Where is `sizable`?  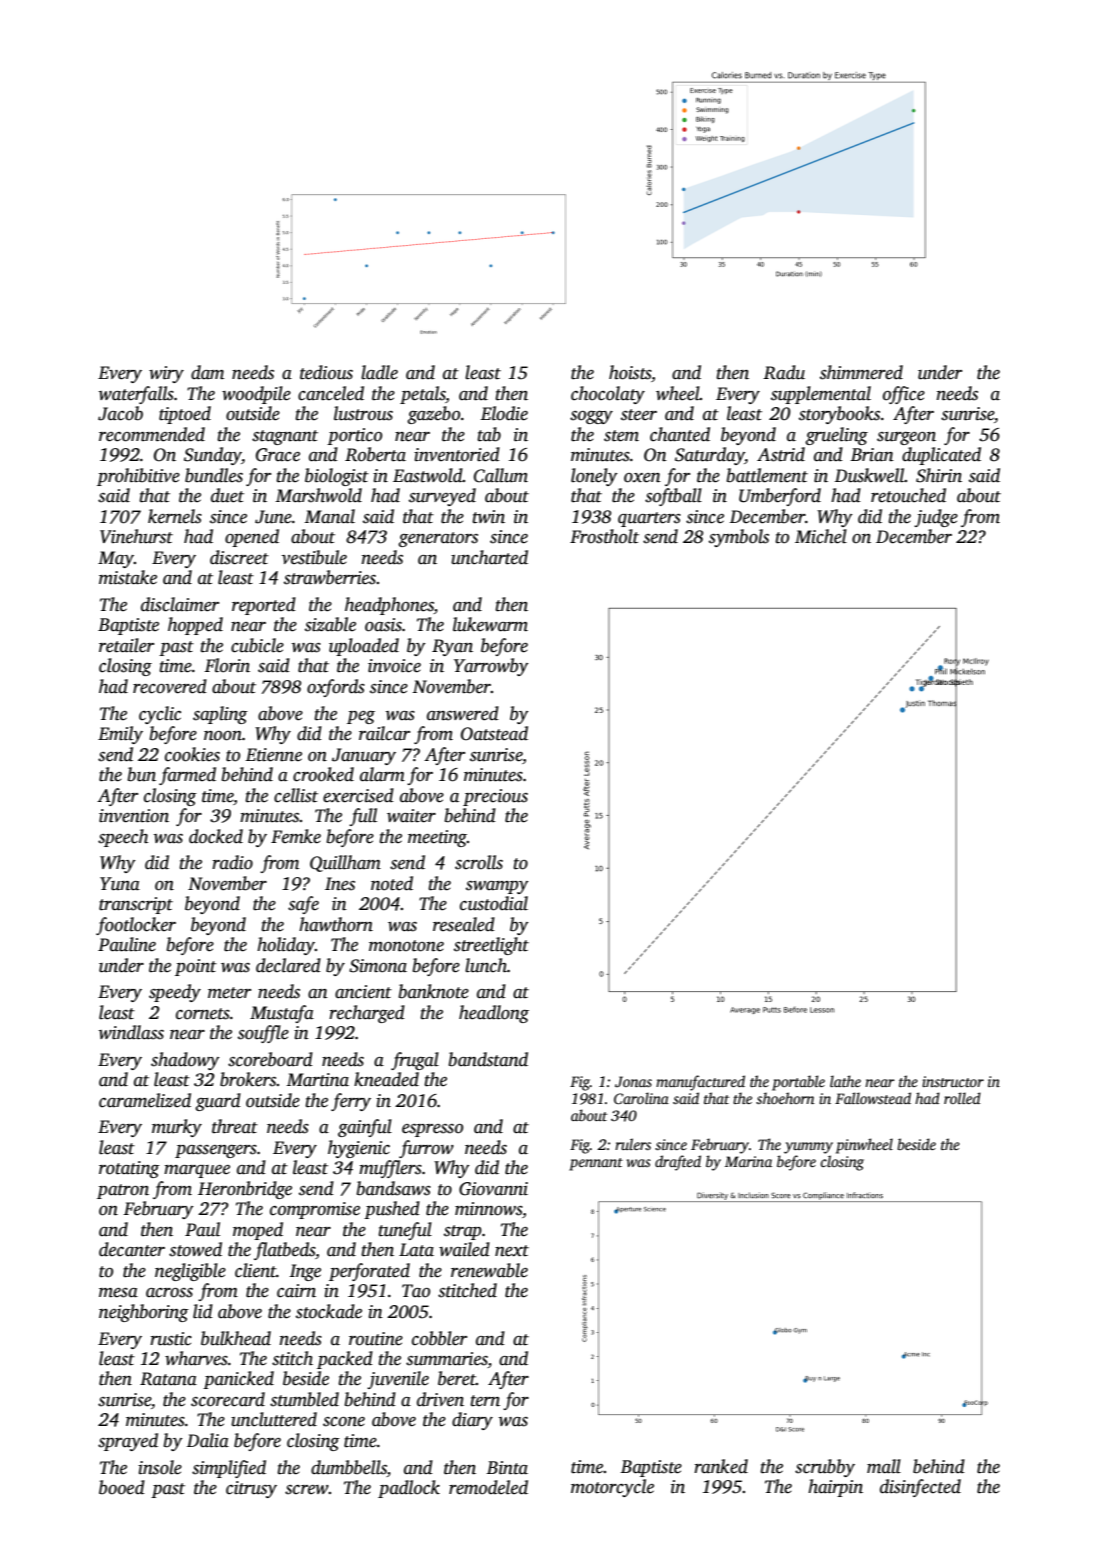
sizable is located at coordinates (330, 624).
